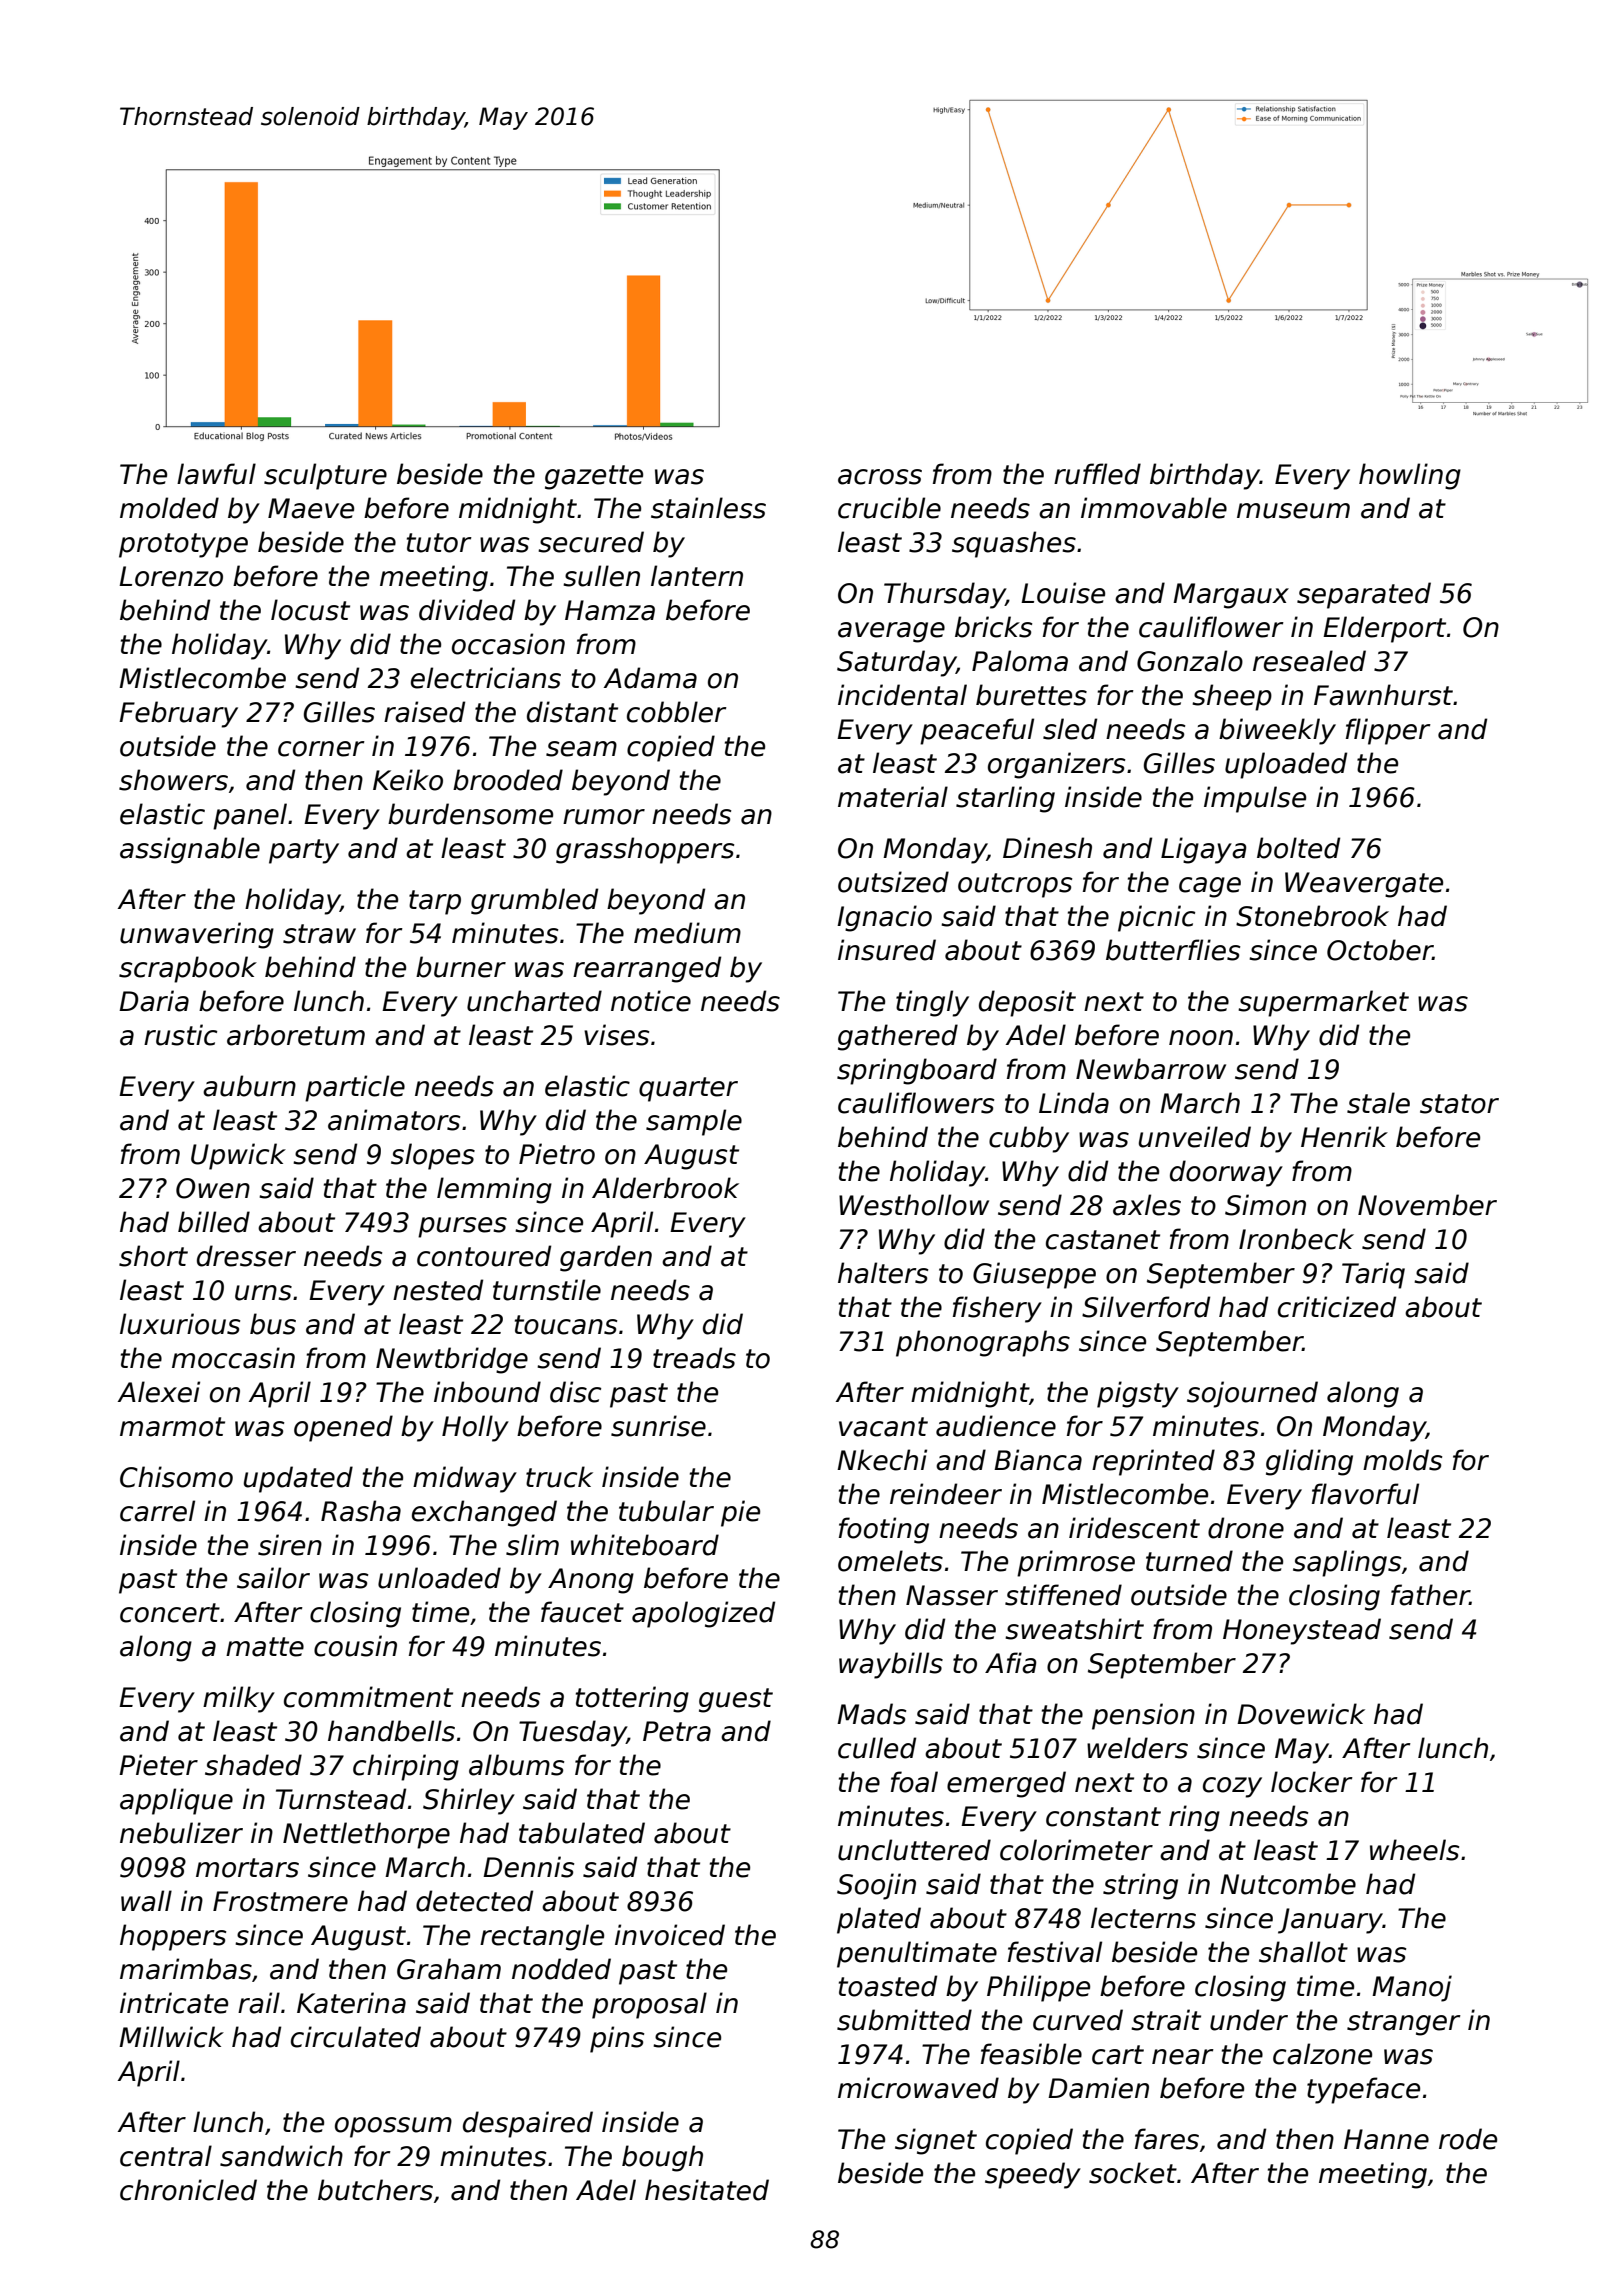 Image resolution: width=1620 pixels, height=2292 pixels. I want to click on lemming, so click(494, 1190).
